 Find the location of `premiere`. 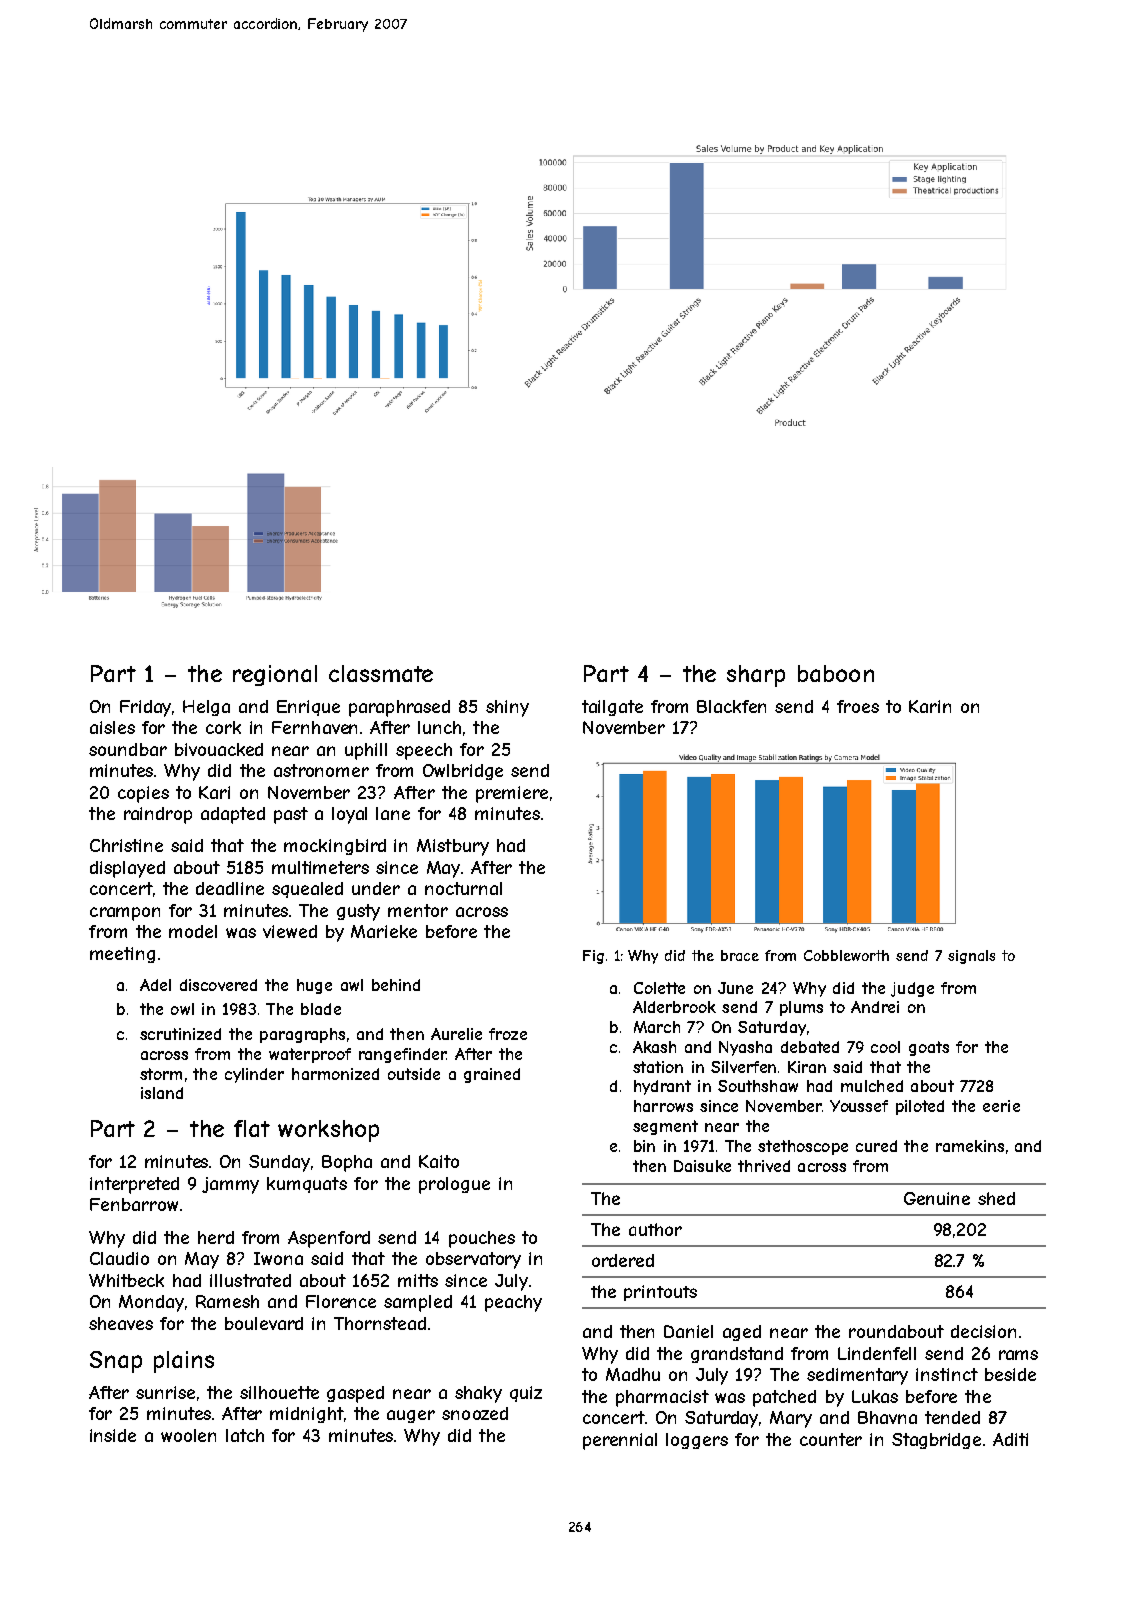

premiere is located at coordinates (512, 794).
